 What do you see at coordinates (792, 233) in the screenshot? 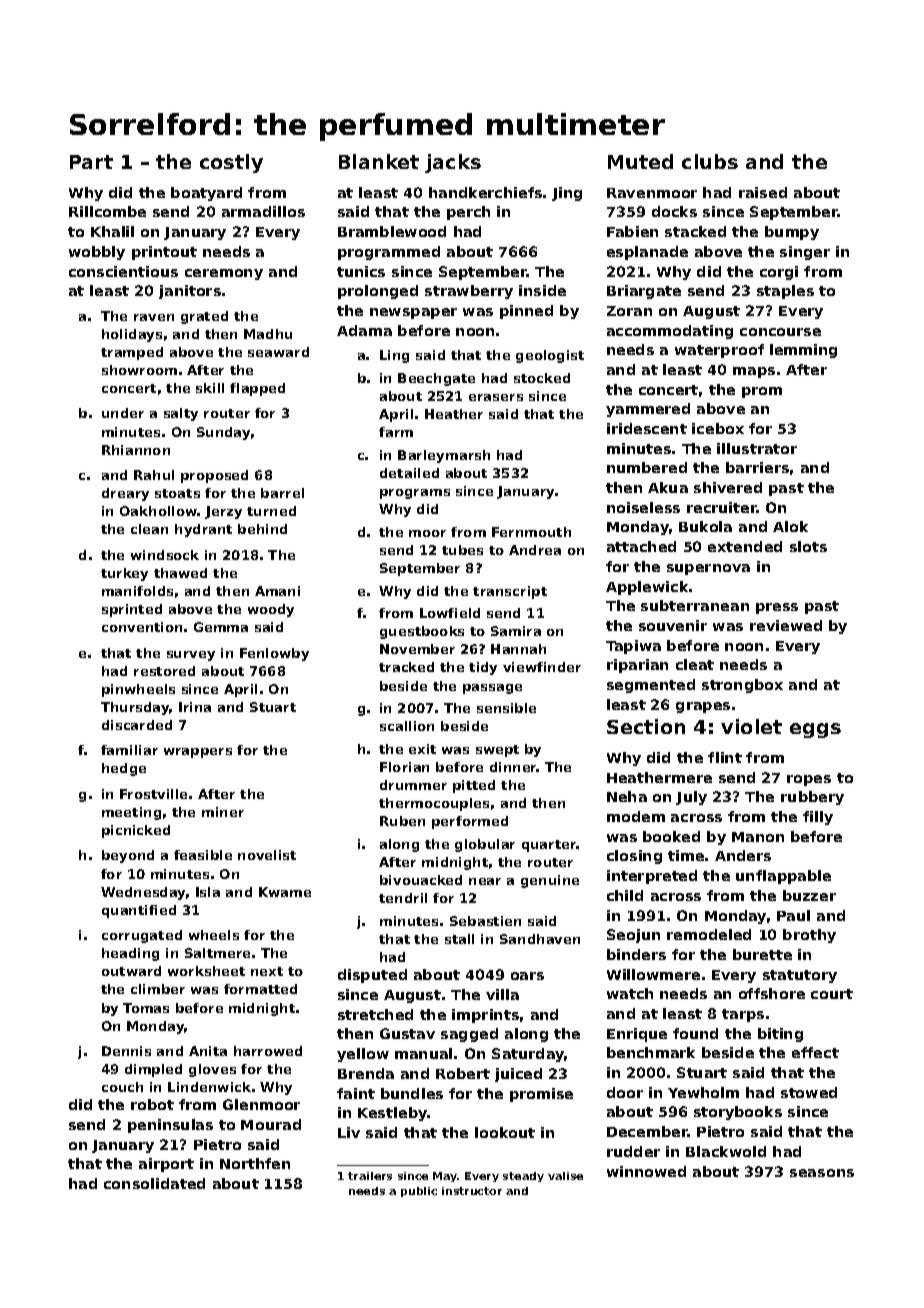
I see `bumpy` at bounding box center [792, 233].
